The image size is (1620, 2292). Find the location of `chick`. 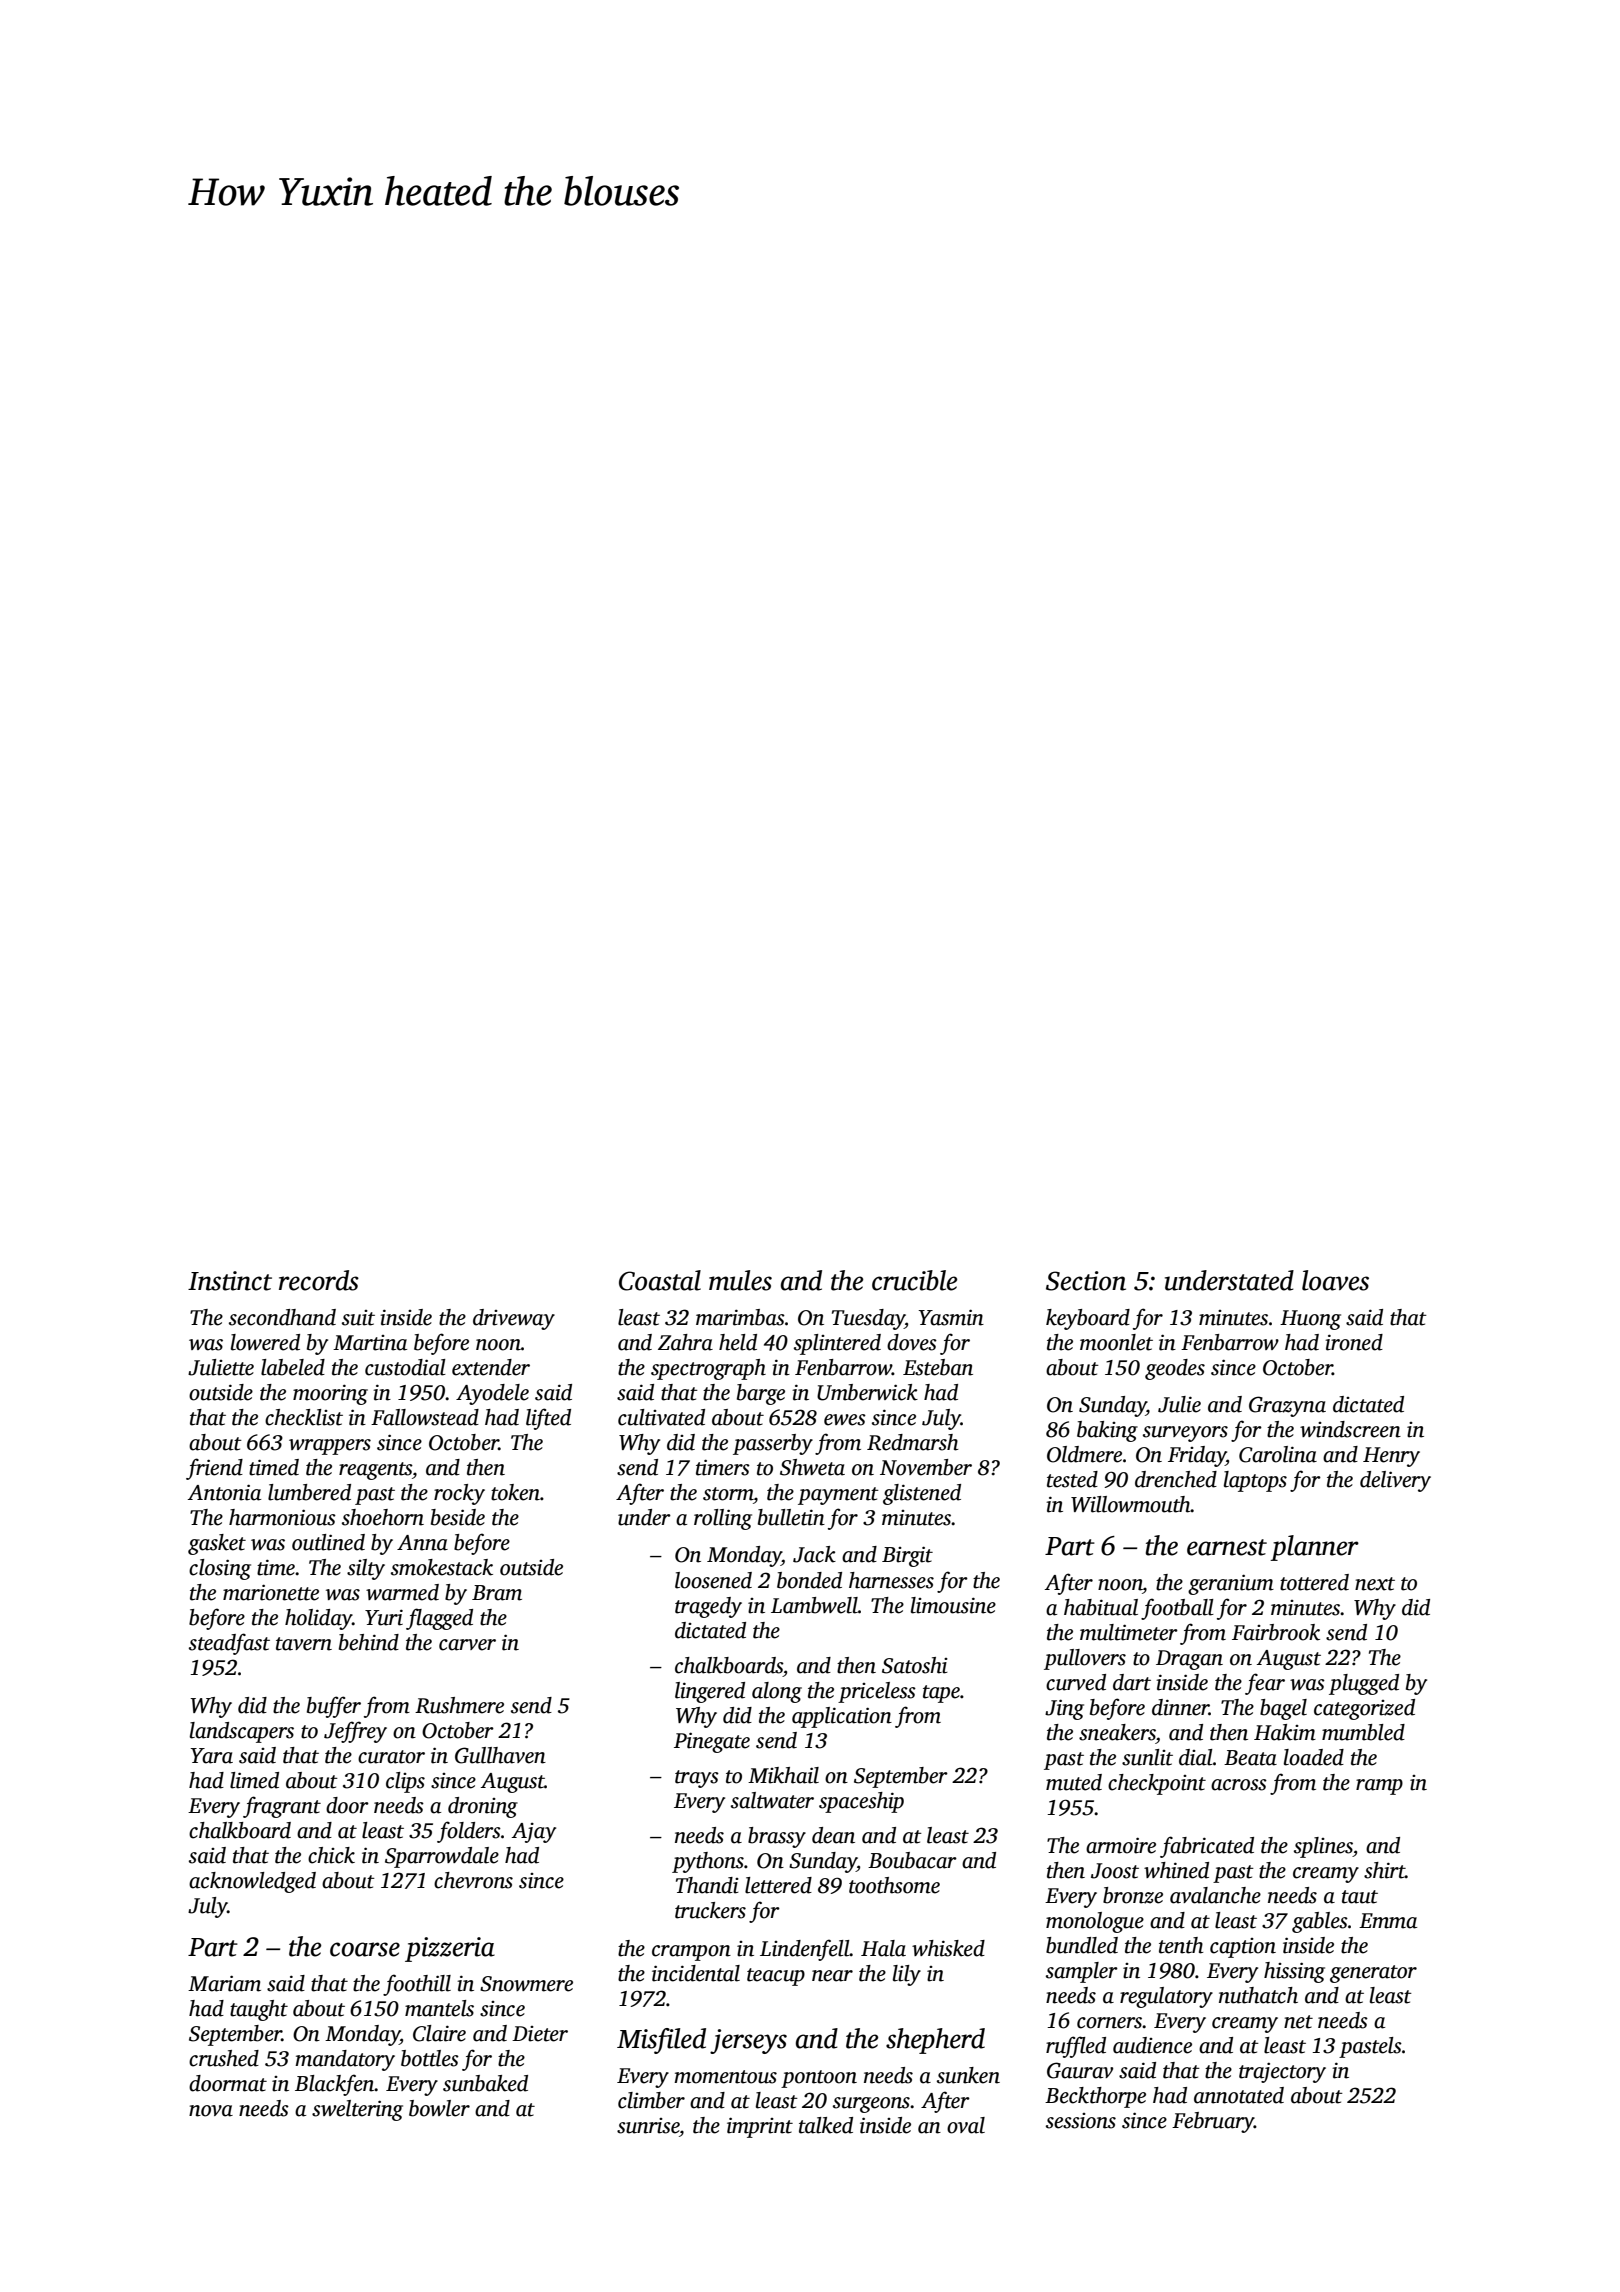

chick is located at coordinates (331, 1855).
